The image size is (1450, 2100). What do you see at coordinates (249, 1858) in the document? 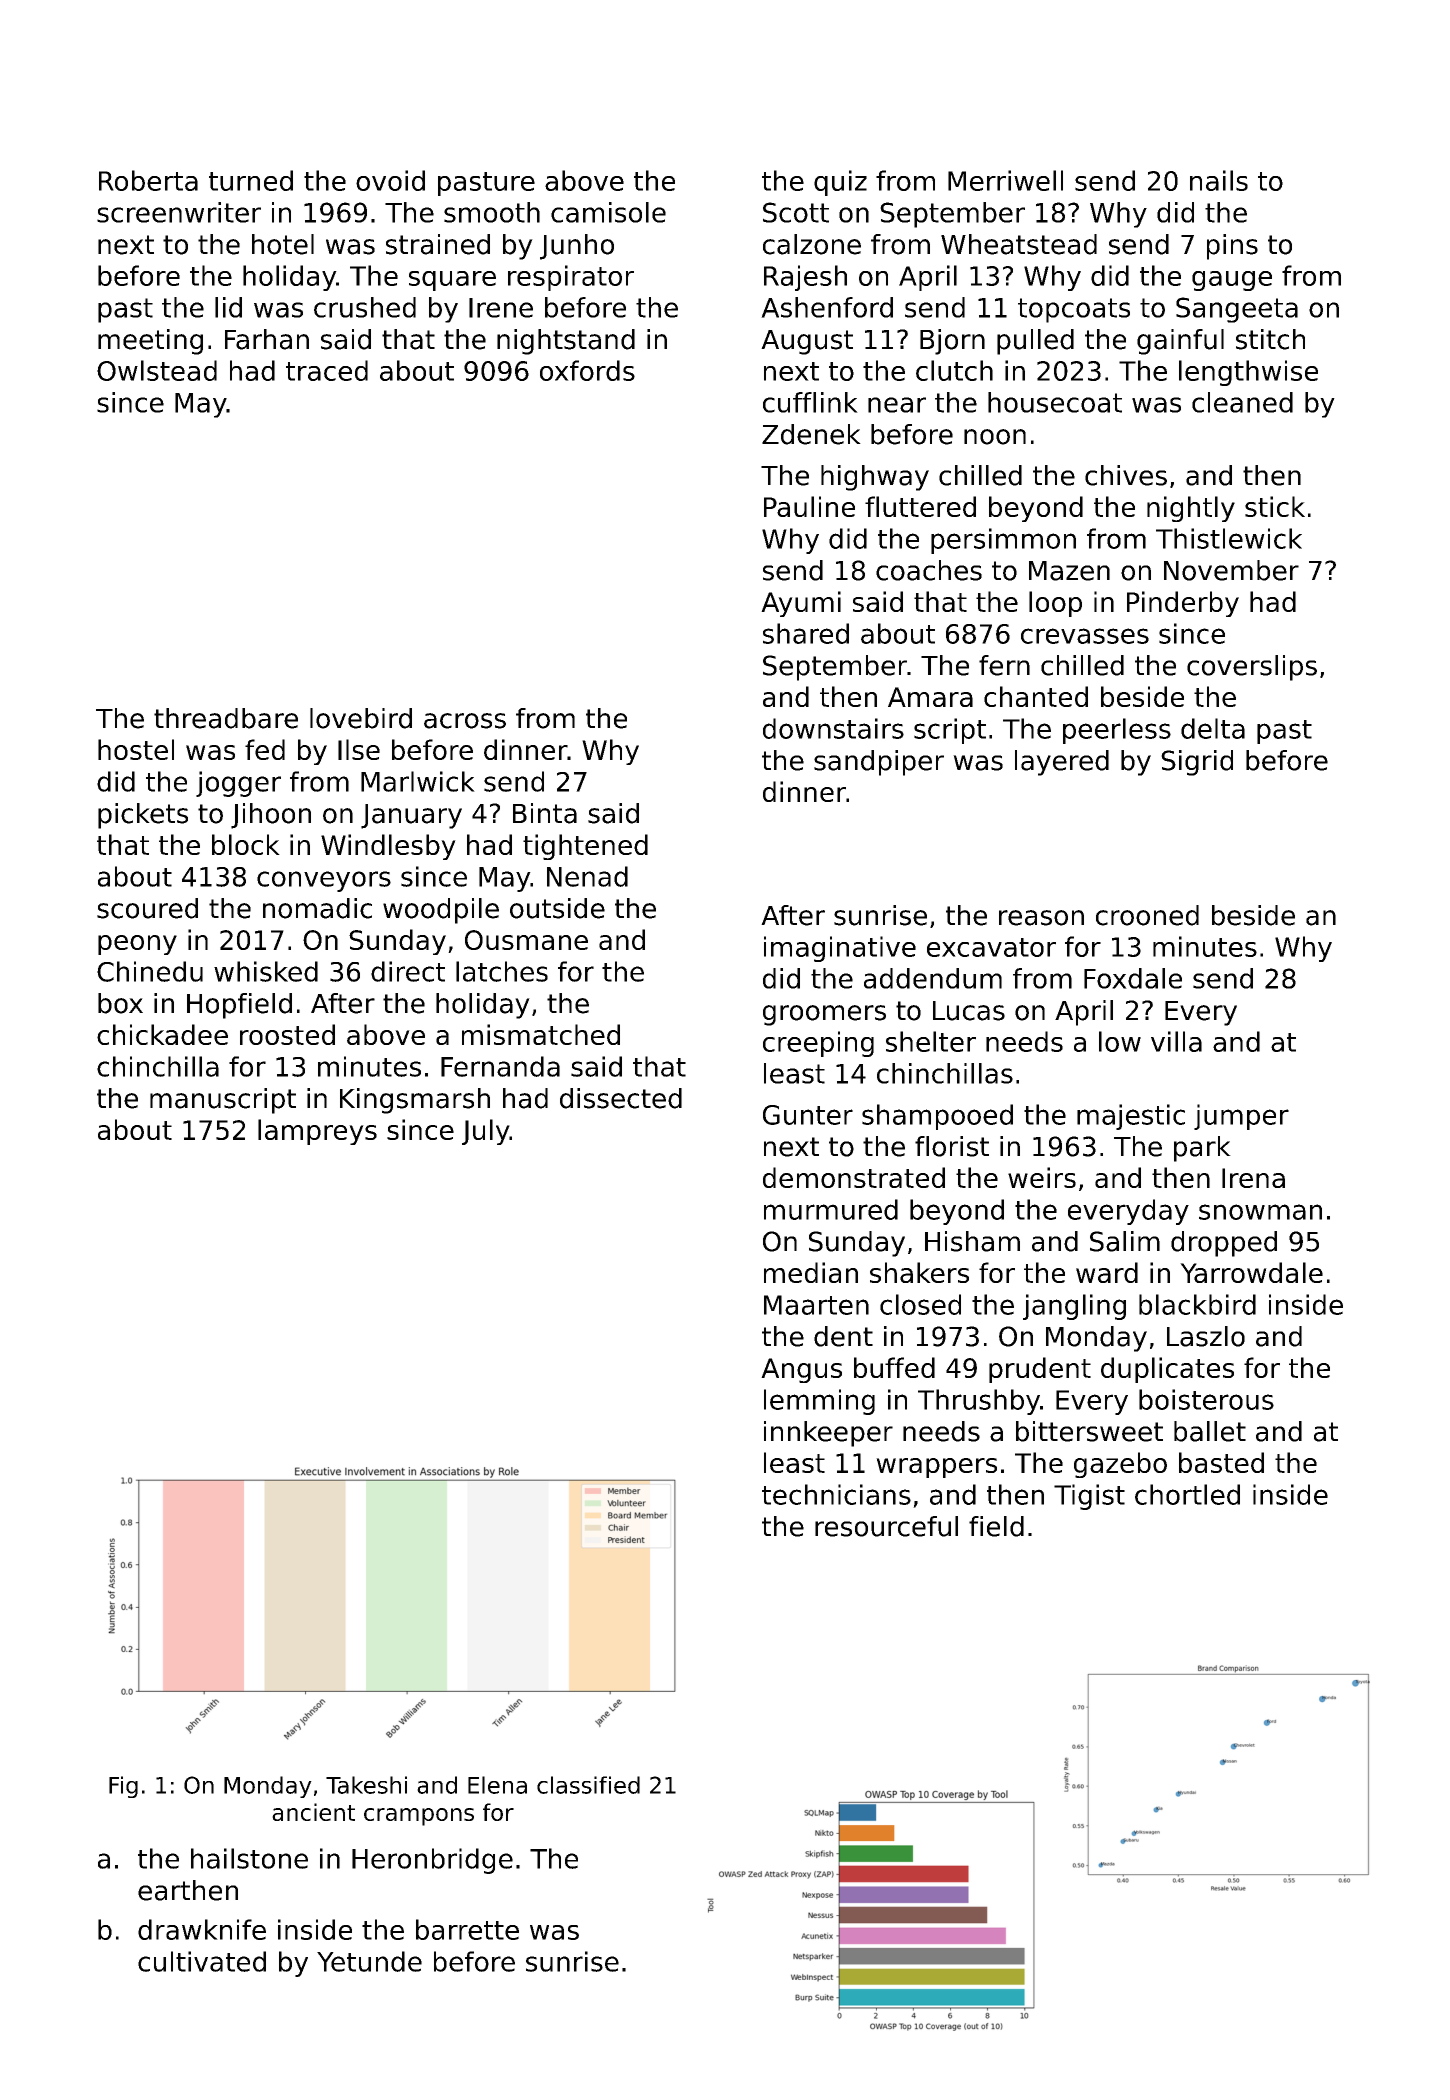
I see `hailstone` at bounding box center [249, 1858].
